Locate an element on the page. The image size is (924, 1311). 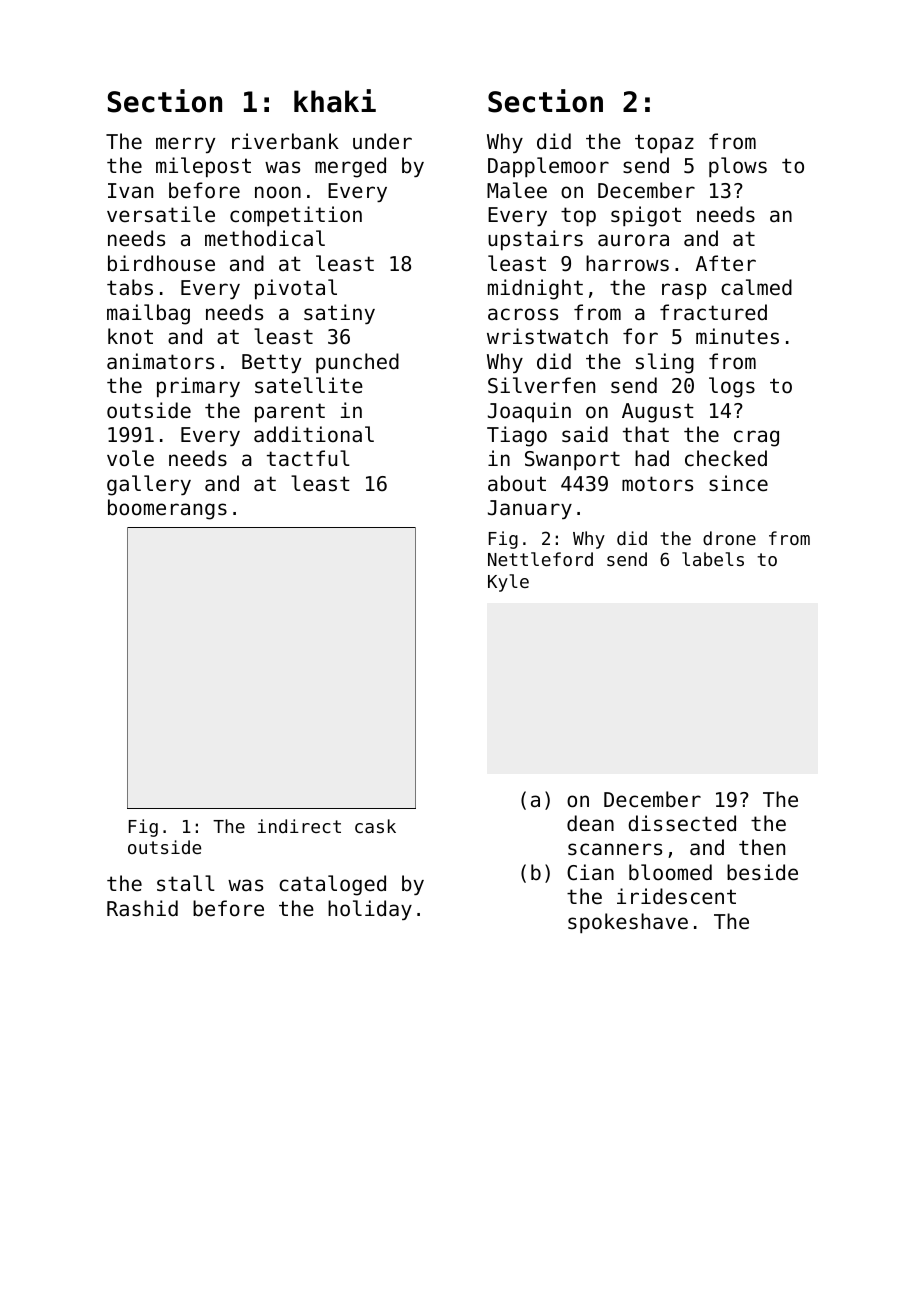
Kyle is located at coordinates (508, 583).
